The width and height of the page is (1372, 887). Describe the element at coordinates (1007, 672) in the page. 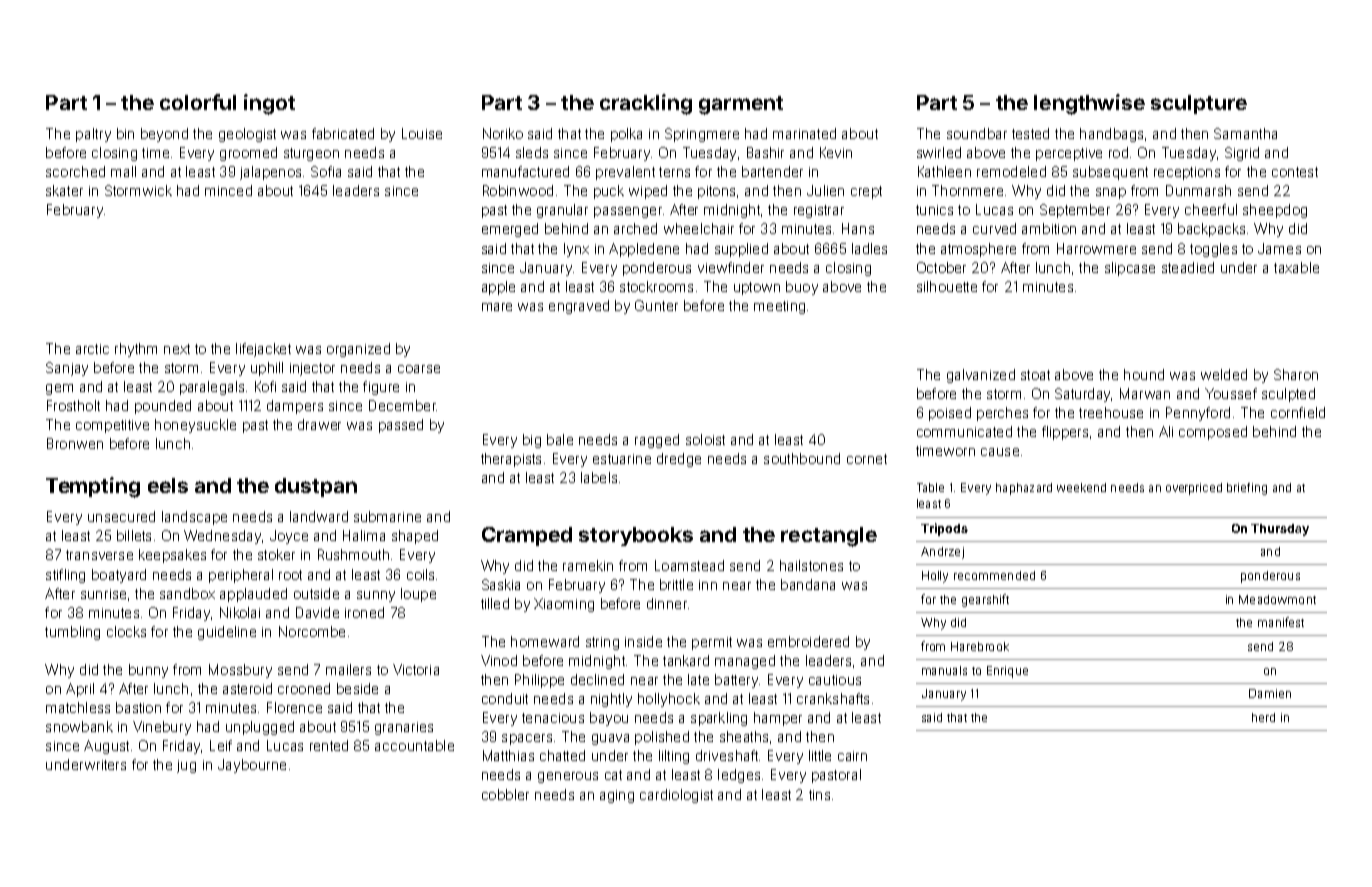

I see `Enrique` at that location.
